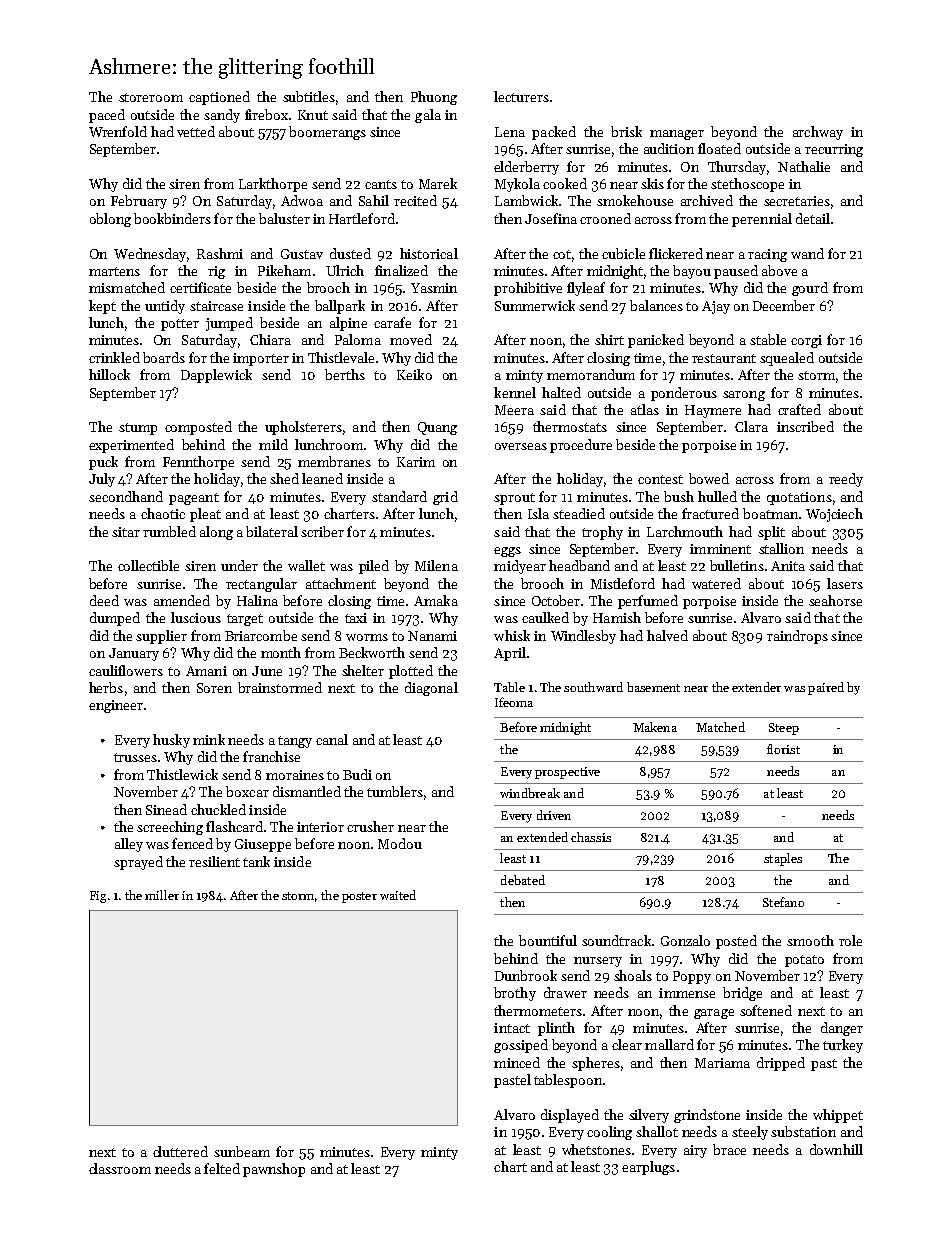 This page has width=952, height=1233. I want to click on prohibitive, so click(528, 289).
